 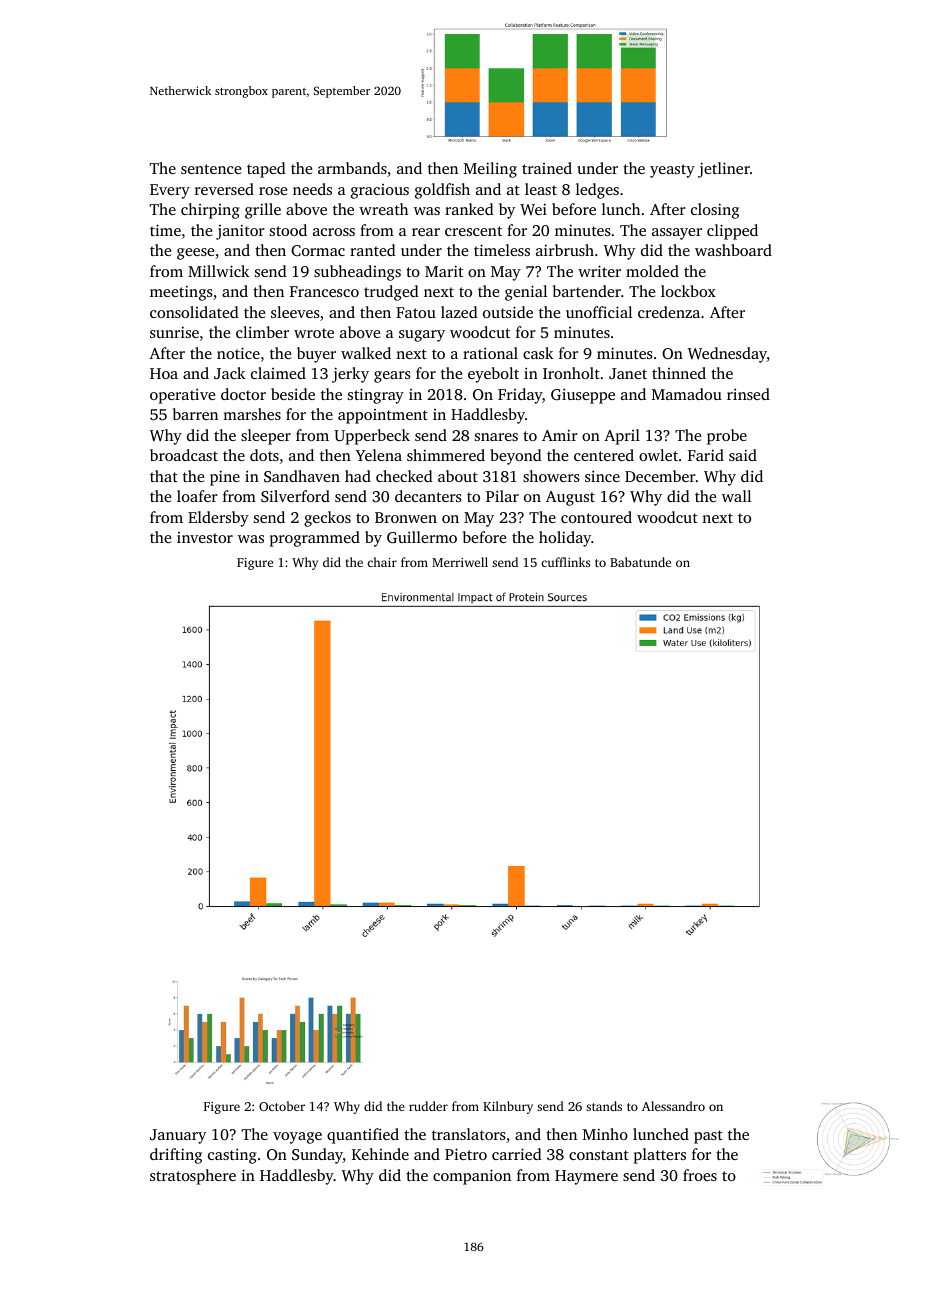 What do you see at coordinates (460, 562) in the page?
I see `Merriwell` at bounding box center [460, 562].
